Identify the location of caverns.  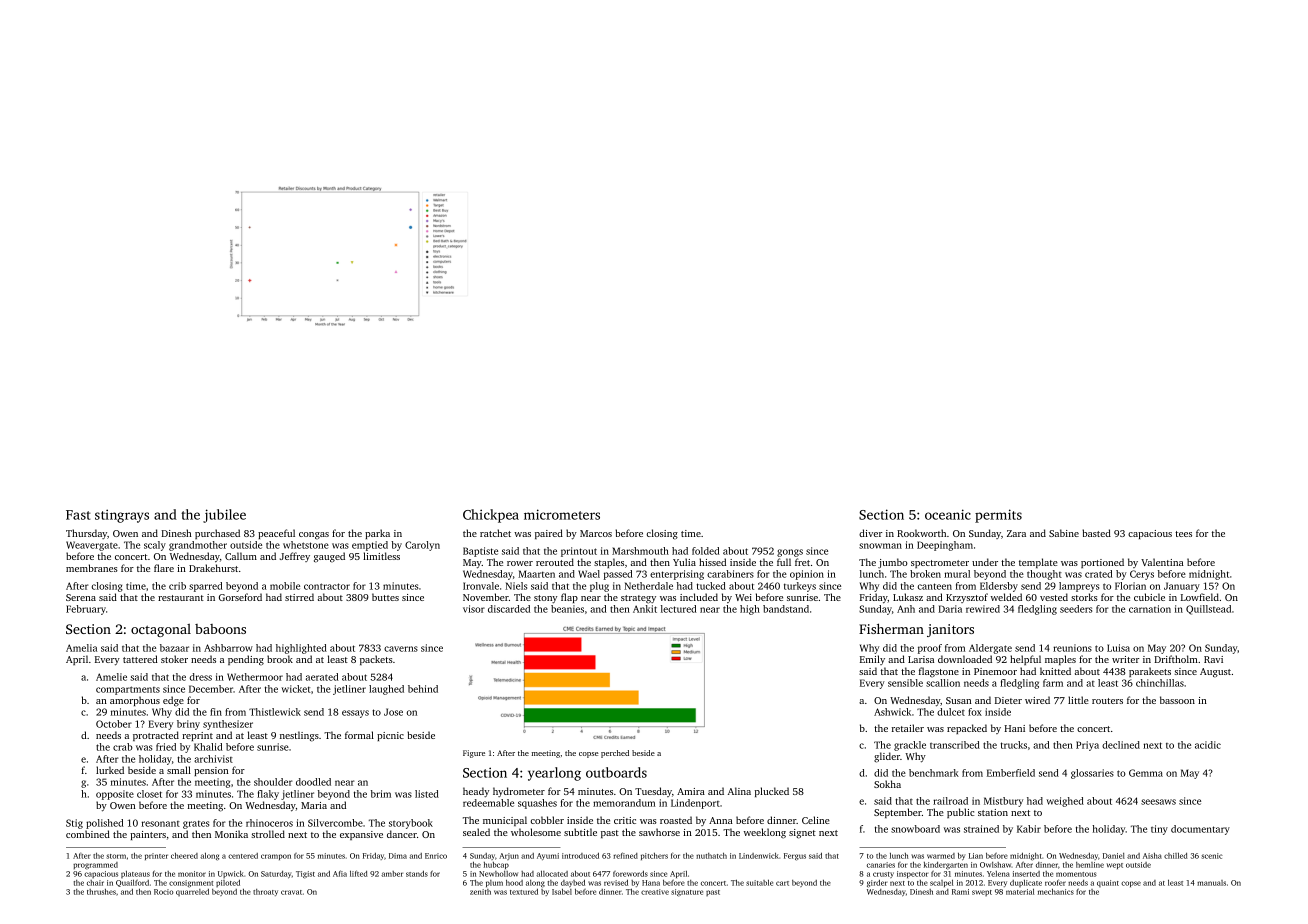
(401, 649).
